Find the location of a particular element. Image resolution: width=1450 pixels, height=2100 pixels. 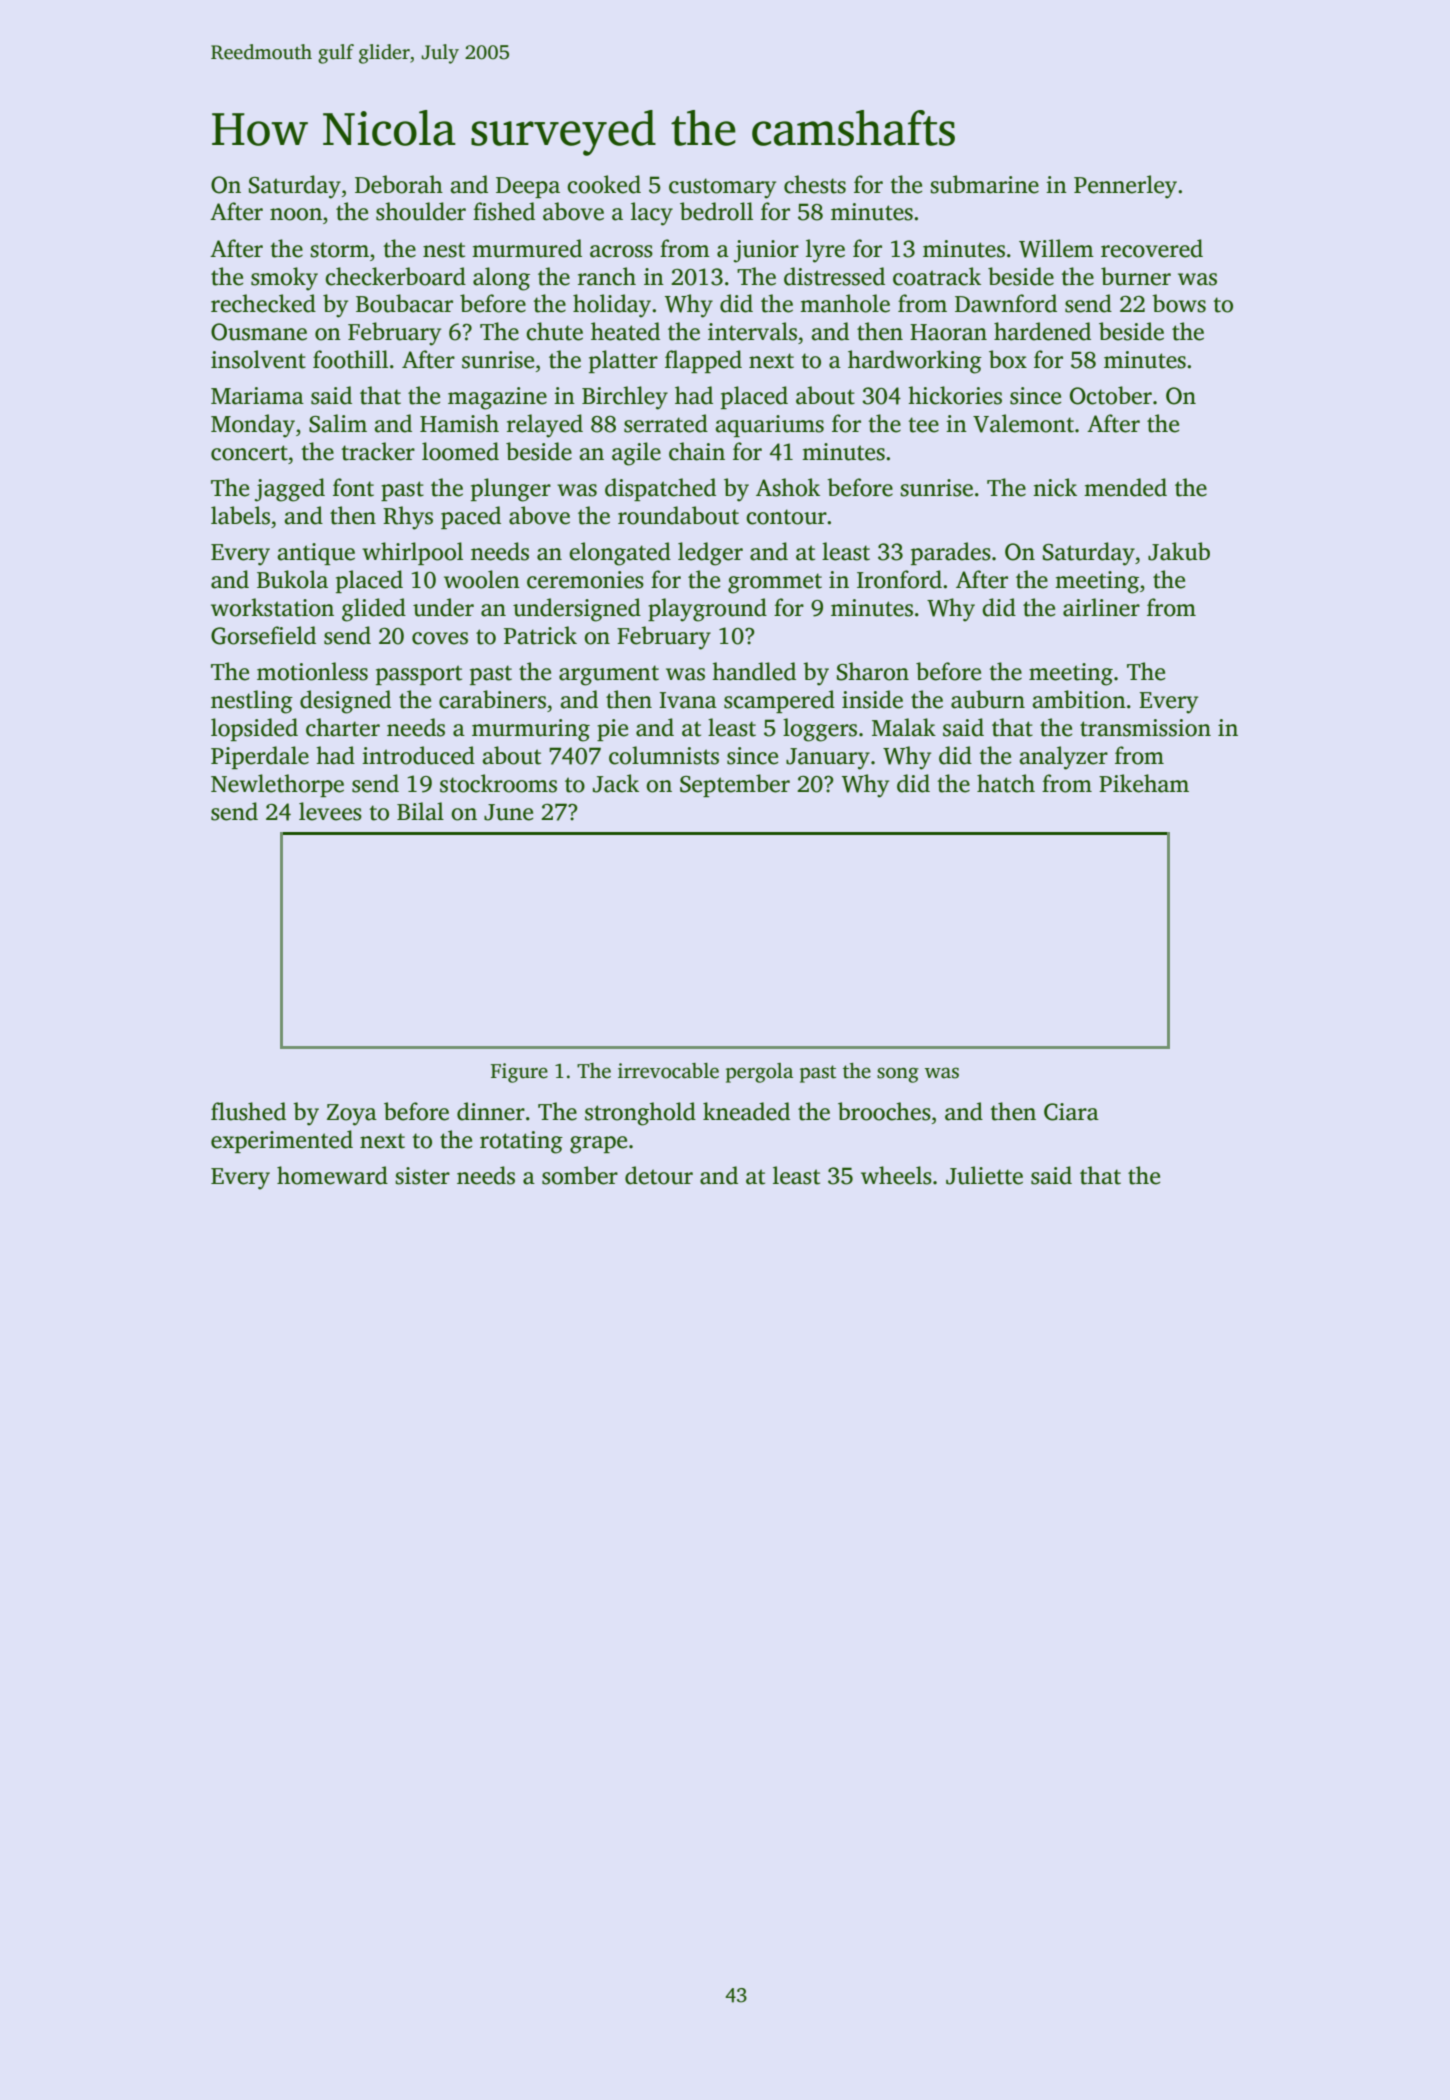

Pennerley is located at coordinates (1125, 187).
